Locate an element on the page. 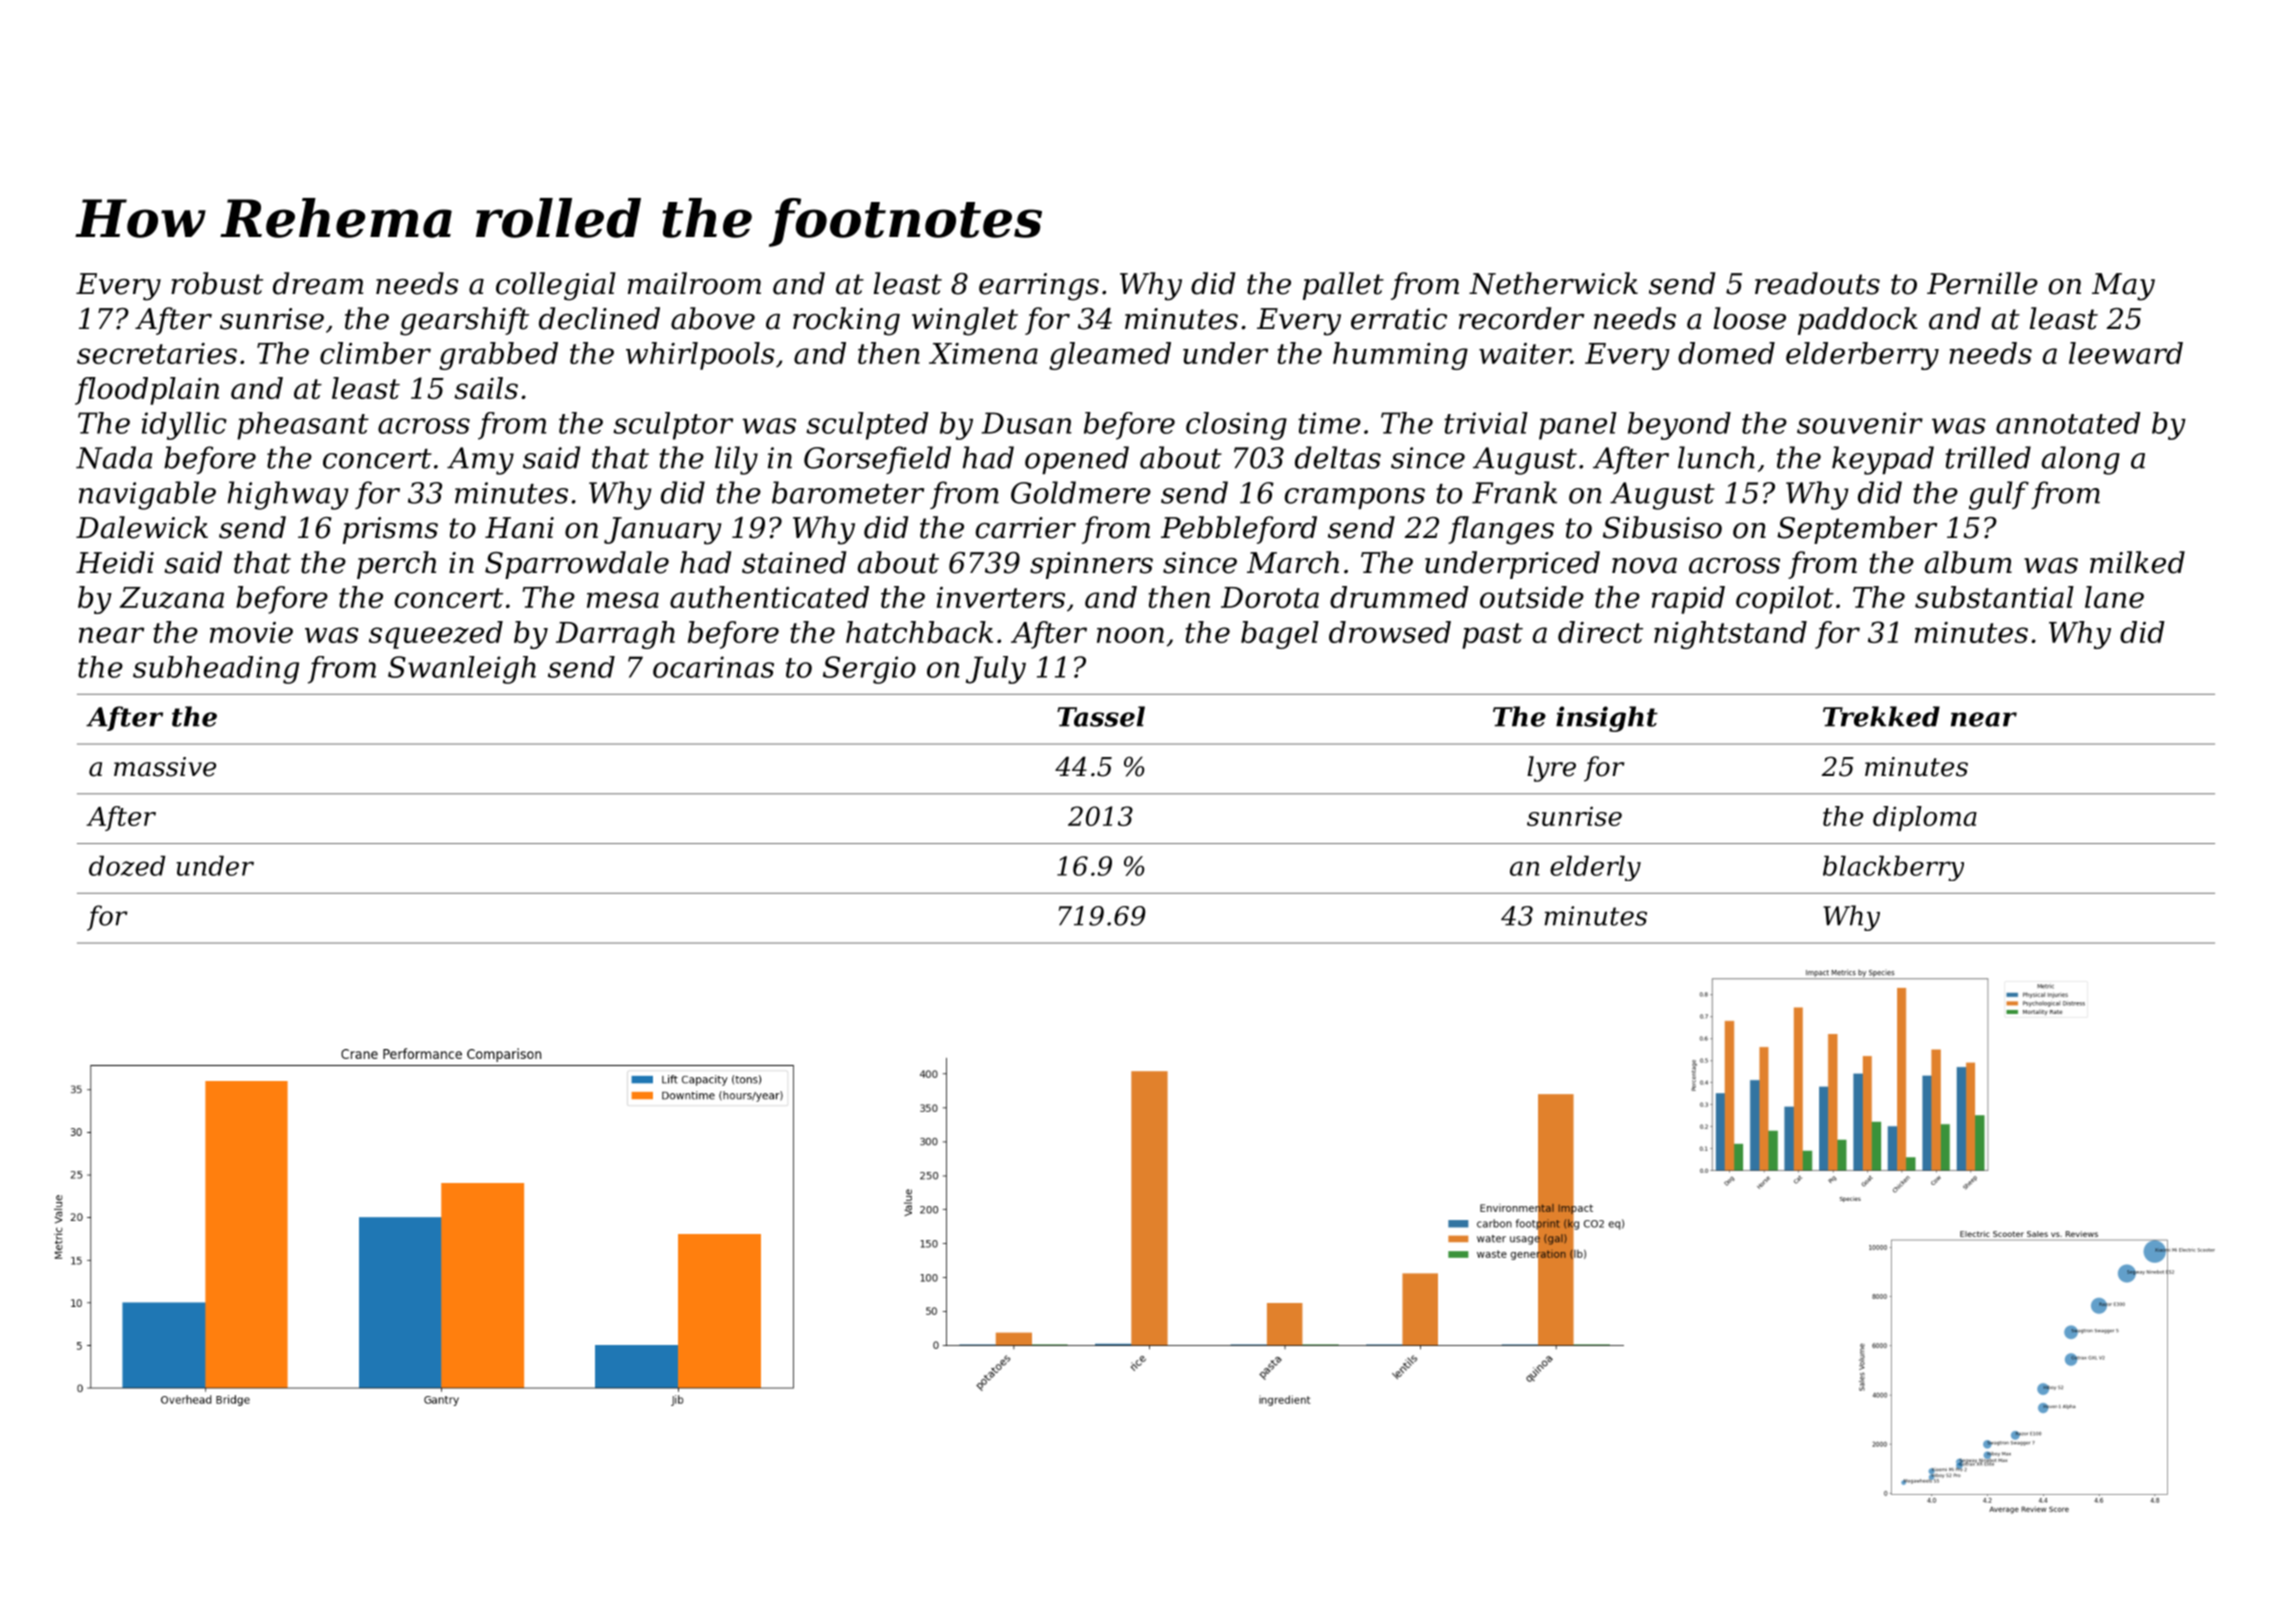 The image size is (2292, 1620). humming is located at coordinates (1400, 356).
